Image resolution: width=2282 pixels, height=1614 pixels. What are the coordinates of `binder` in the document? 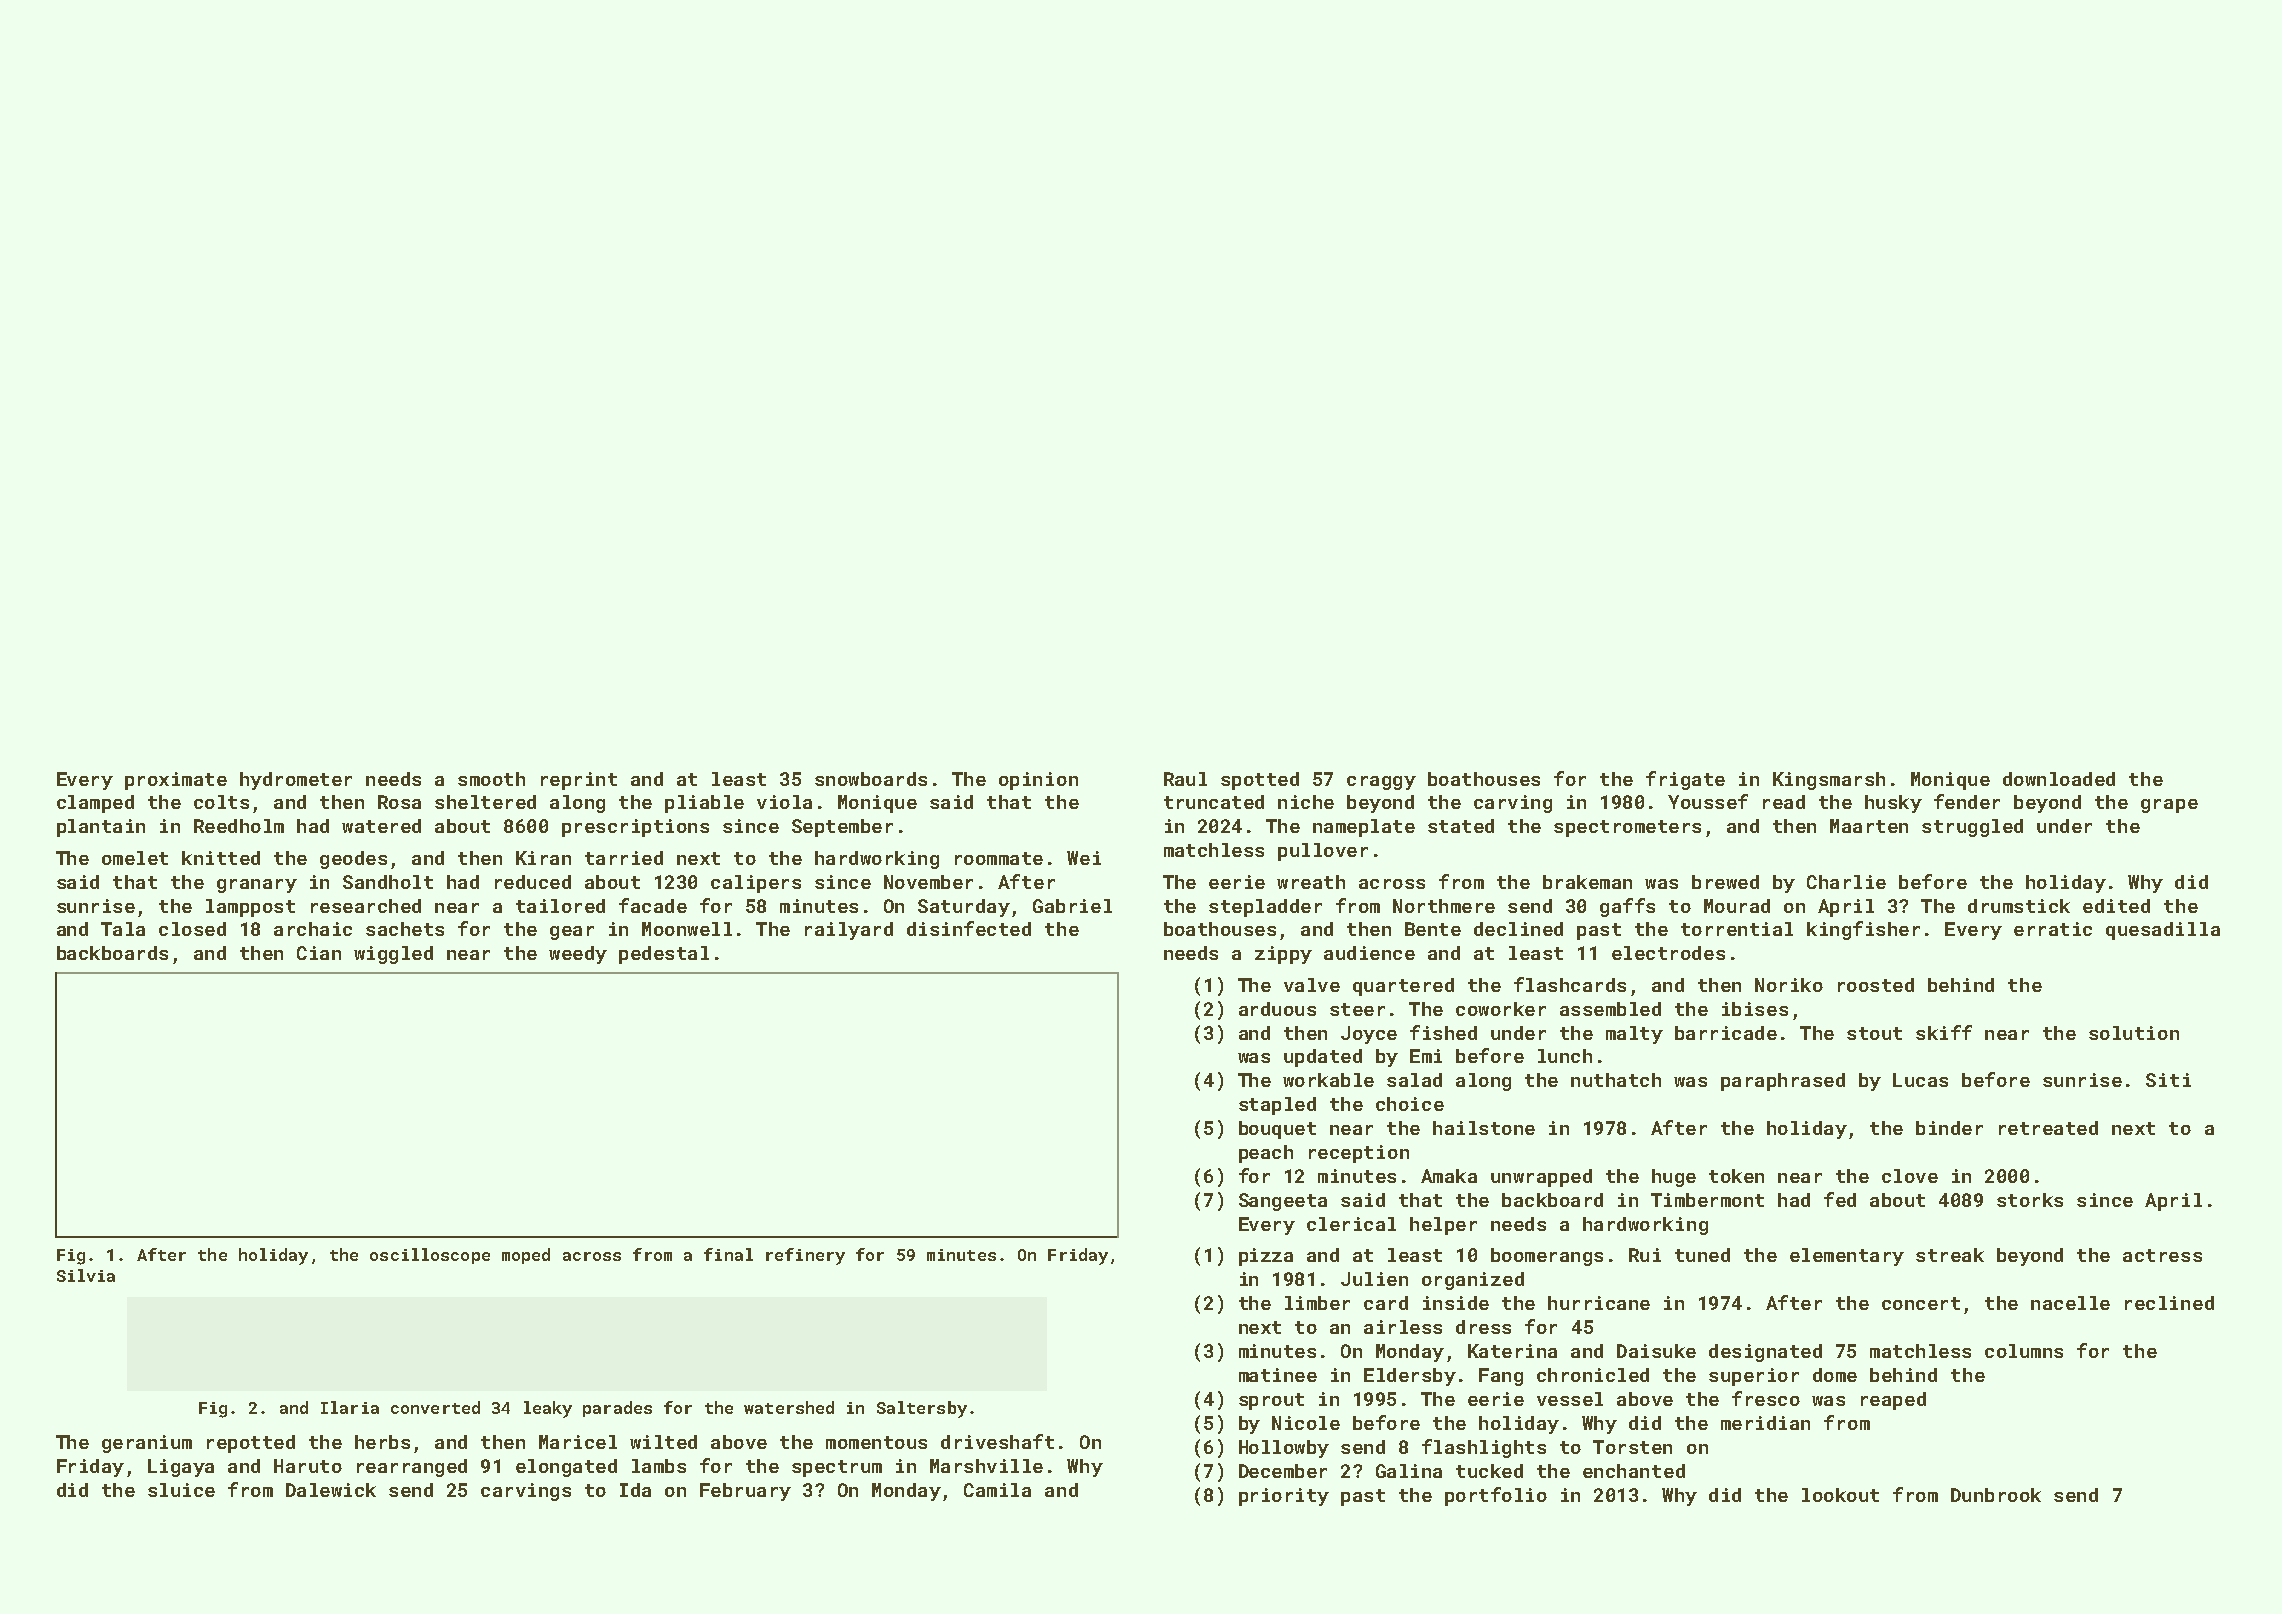 It's located at (1949, 1128).
